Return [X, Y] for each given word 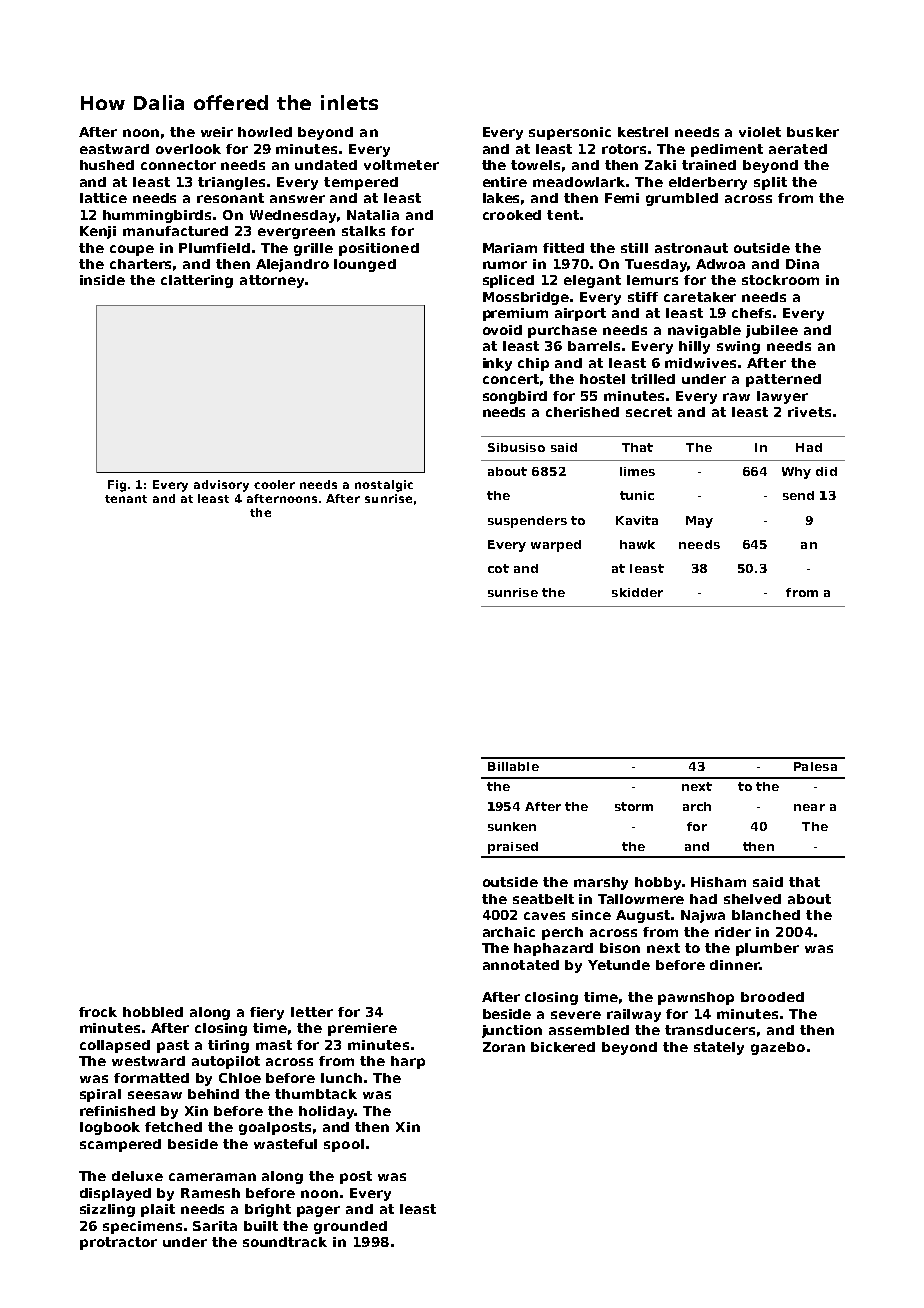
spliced [508, 281]
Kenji [98, 232]
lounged [365, 265]
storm [634, 806]
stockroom [780, 280]
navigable [704, 331]
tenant [126, 499]
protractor [118, 1243]
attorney [272, 281]
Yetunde [619, 965]
